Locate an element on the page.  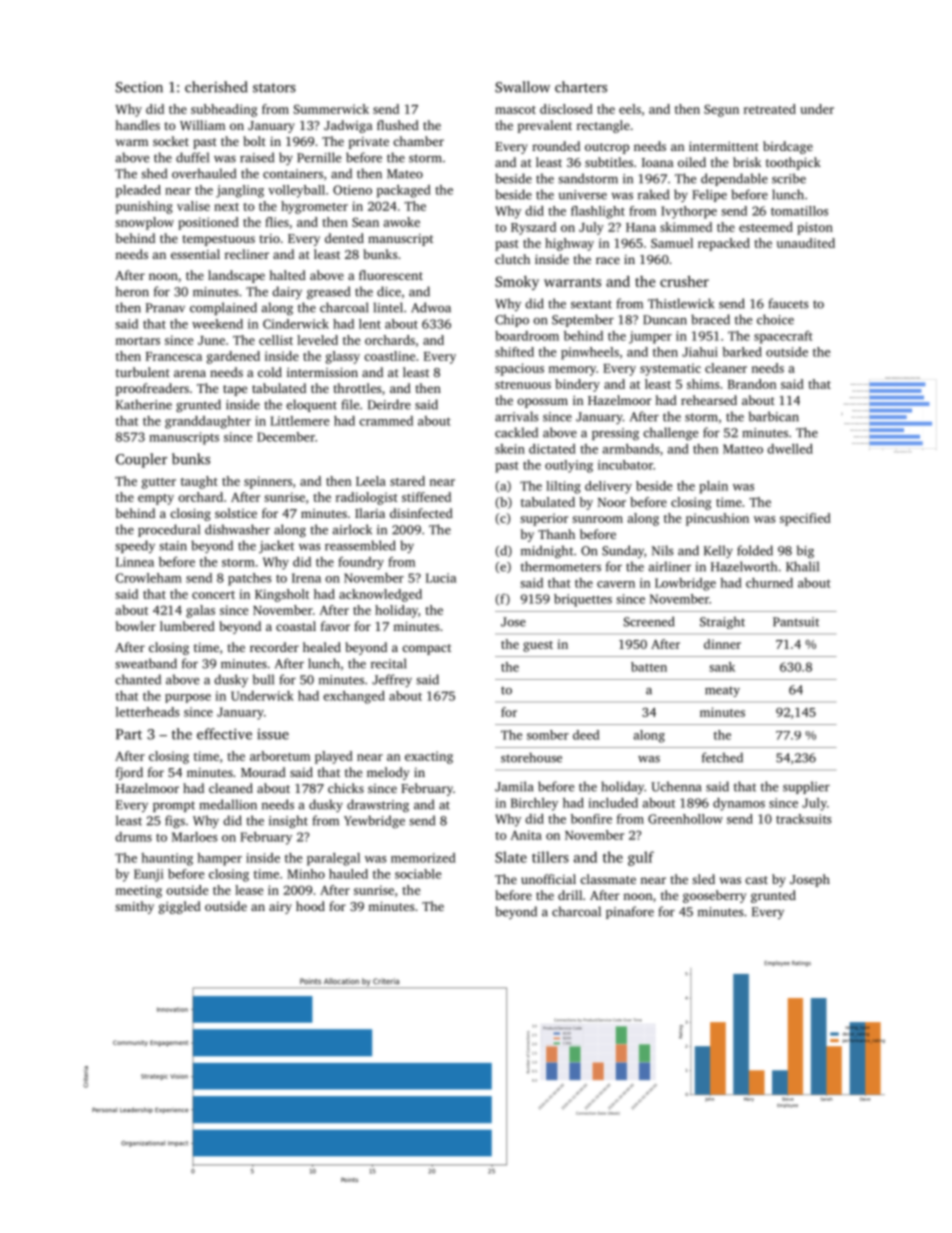
midnight is located at coordinates (547, 552).
